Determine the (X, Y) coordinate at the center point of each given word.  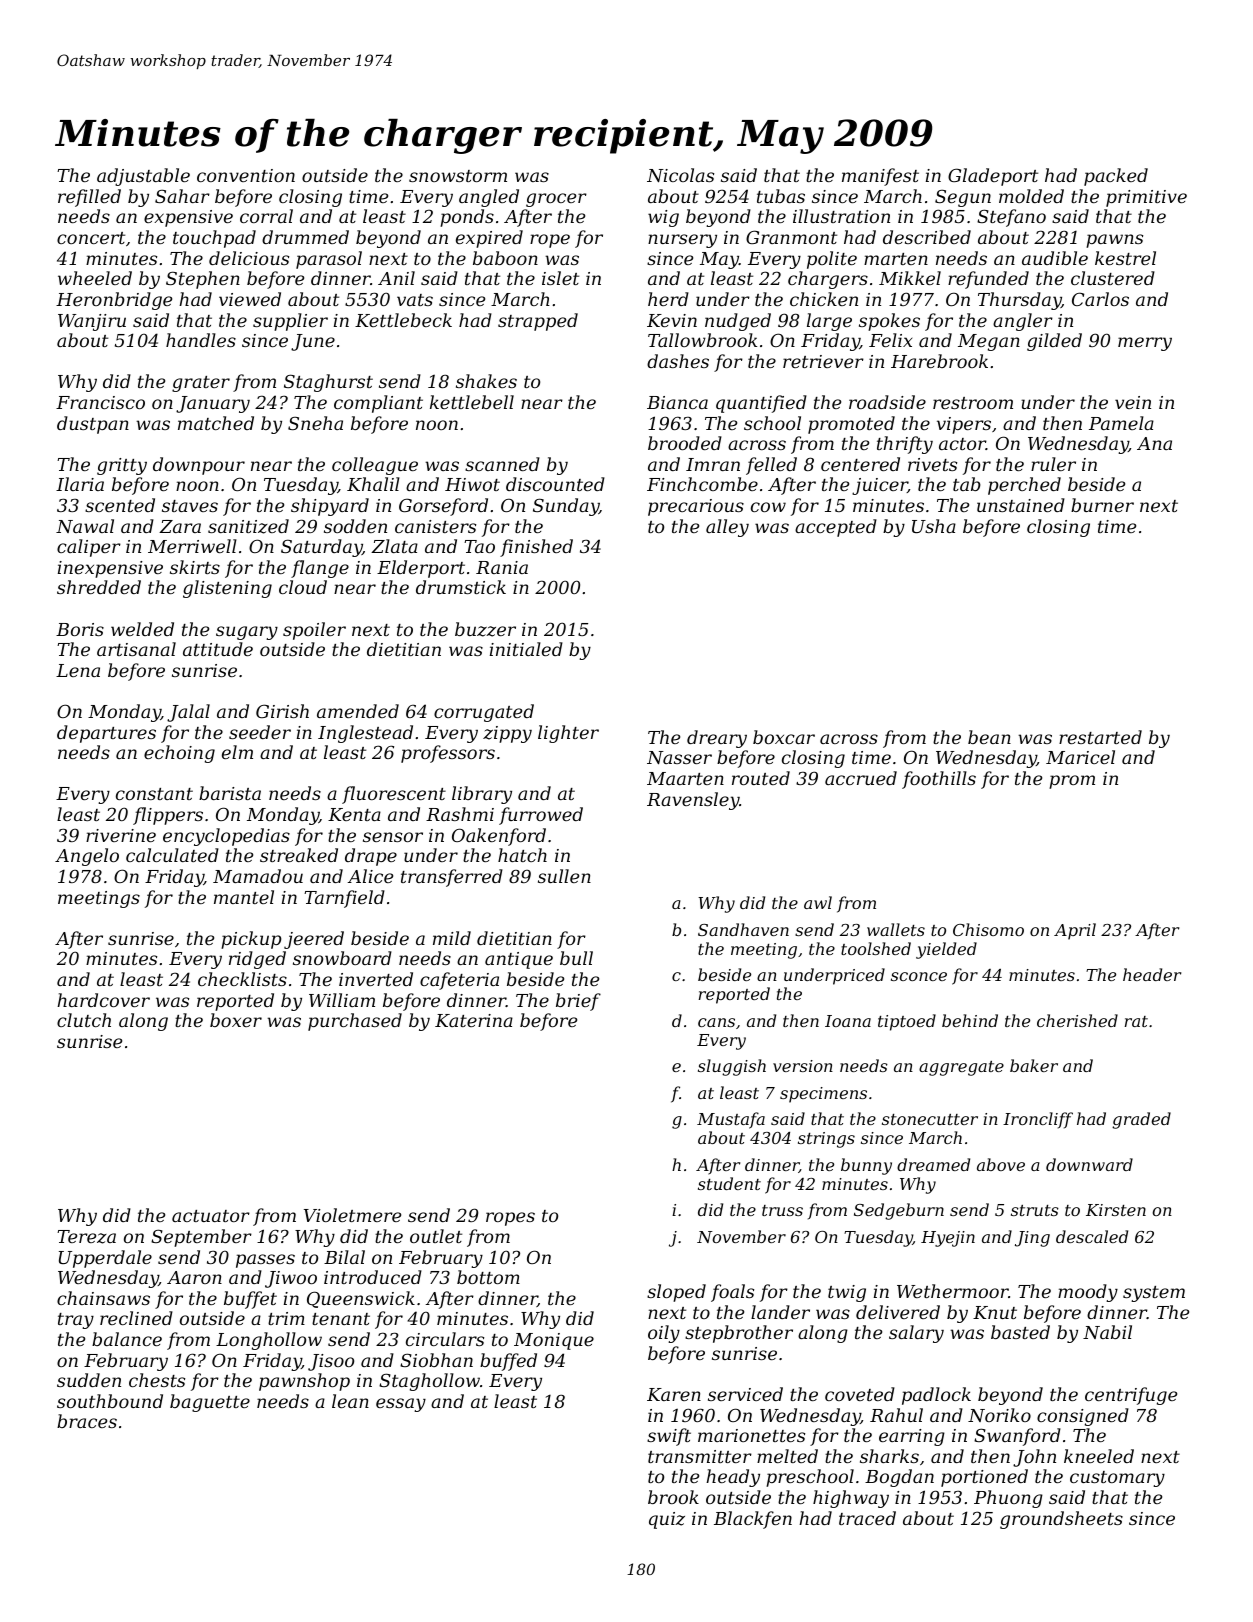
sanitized (248, 526)
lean (350, 1401)
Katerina (474, 1020)
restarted (1100, 737)
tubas (781, 196)
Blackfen (753, 1520)
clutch (84, 1020)
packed (1116, 177)
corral (266, 216)
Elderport (421, 569)
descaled (1092, 1236)
